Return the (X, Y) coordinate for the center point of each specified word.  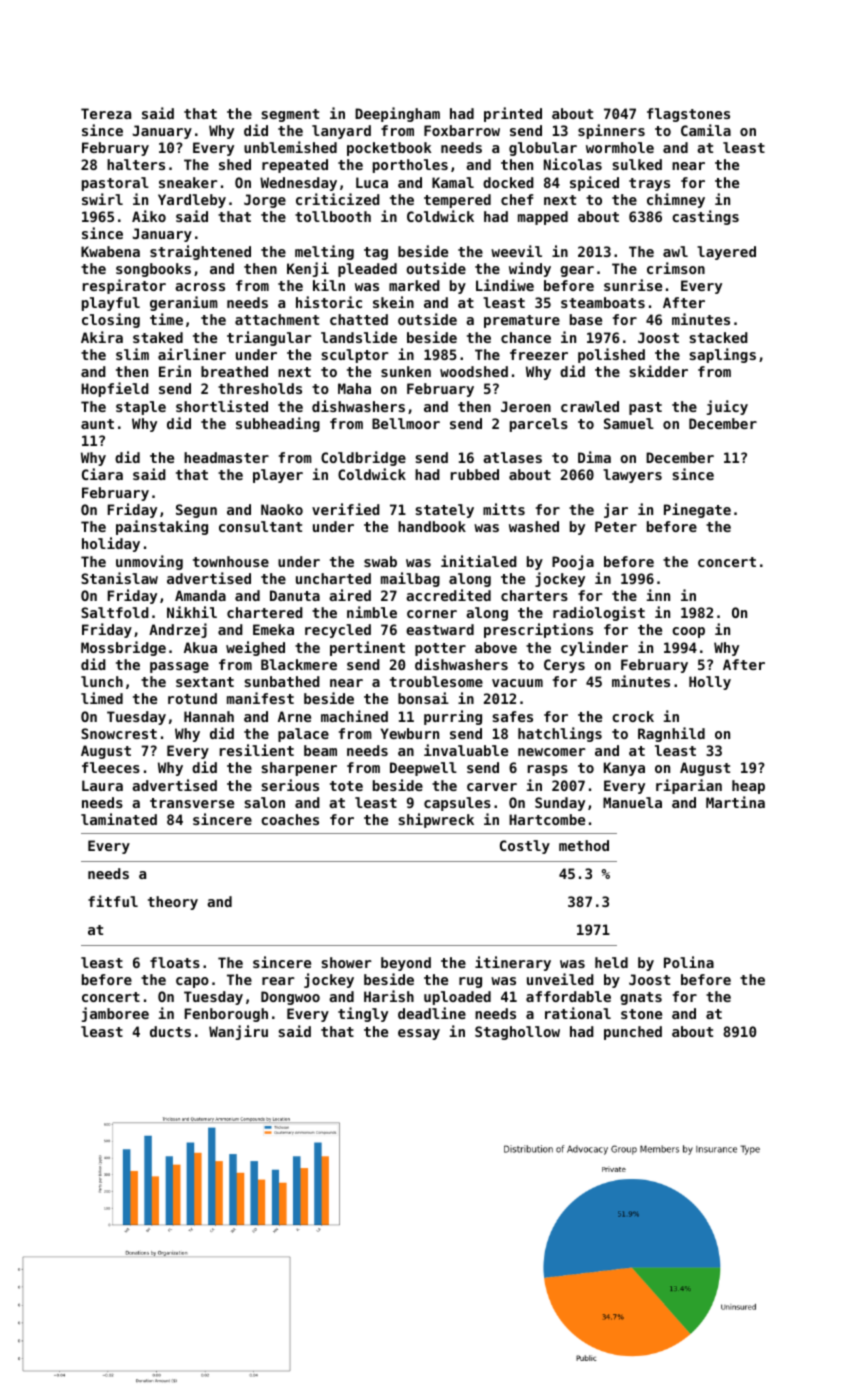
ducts (170, 1031)
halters (136, 164)
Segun (196, 511)
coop (688, 632)
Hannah (209, 716)
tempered (457, 201)
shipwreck (436, 820)
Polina (689, 962)
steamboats (603, 302)
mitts (504, 509)
